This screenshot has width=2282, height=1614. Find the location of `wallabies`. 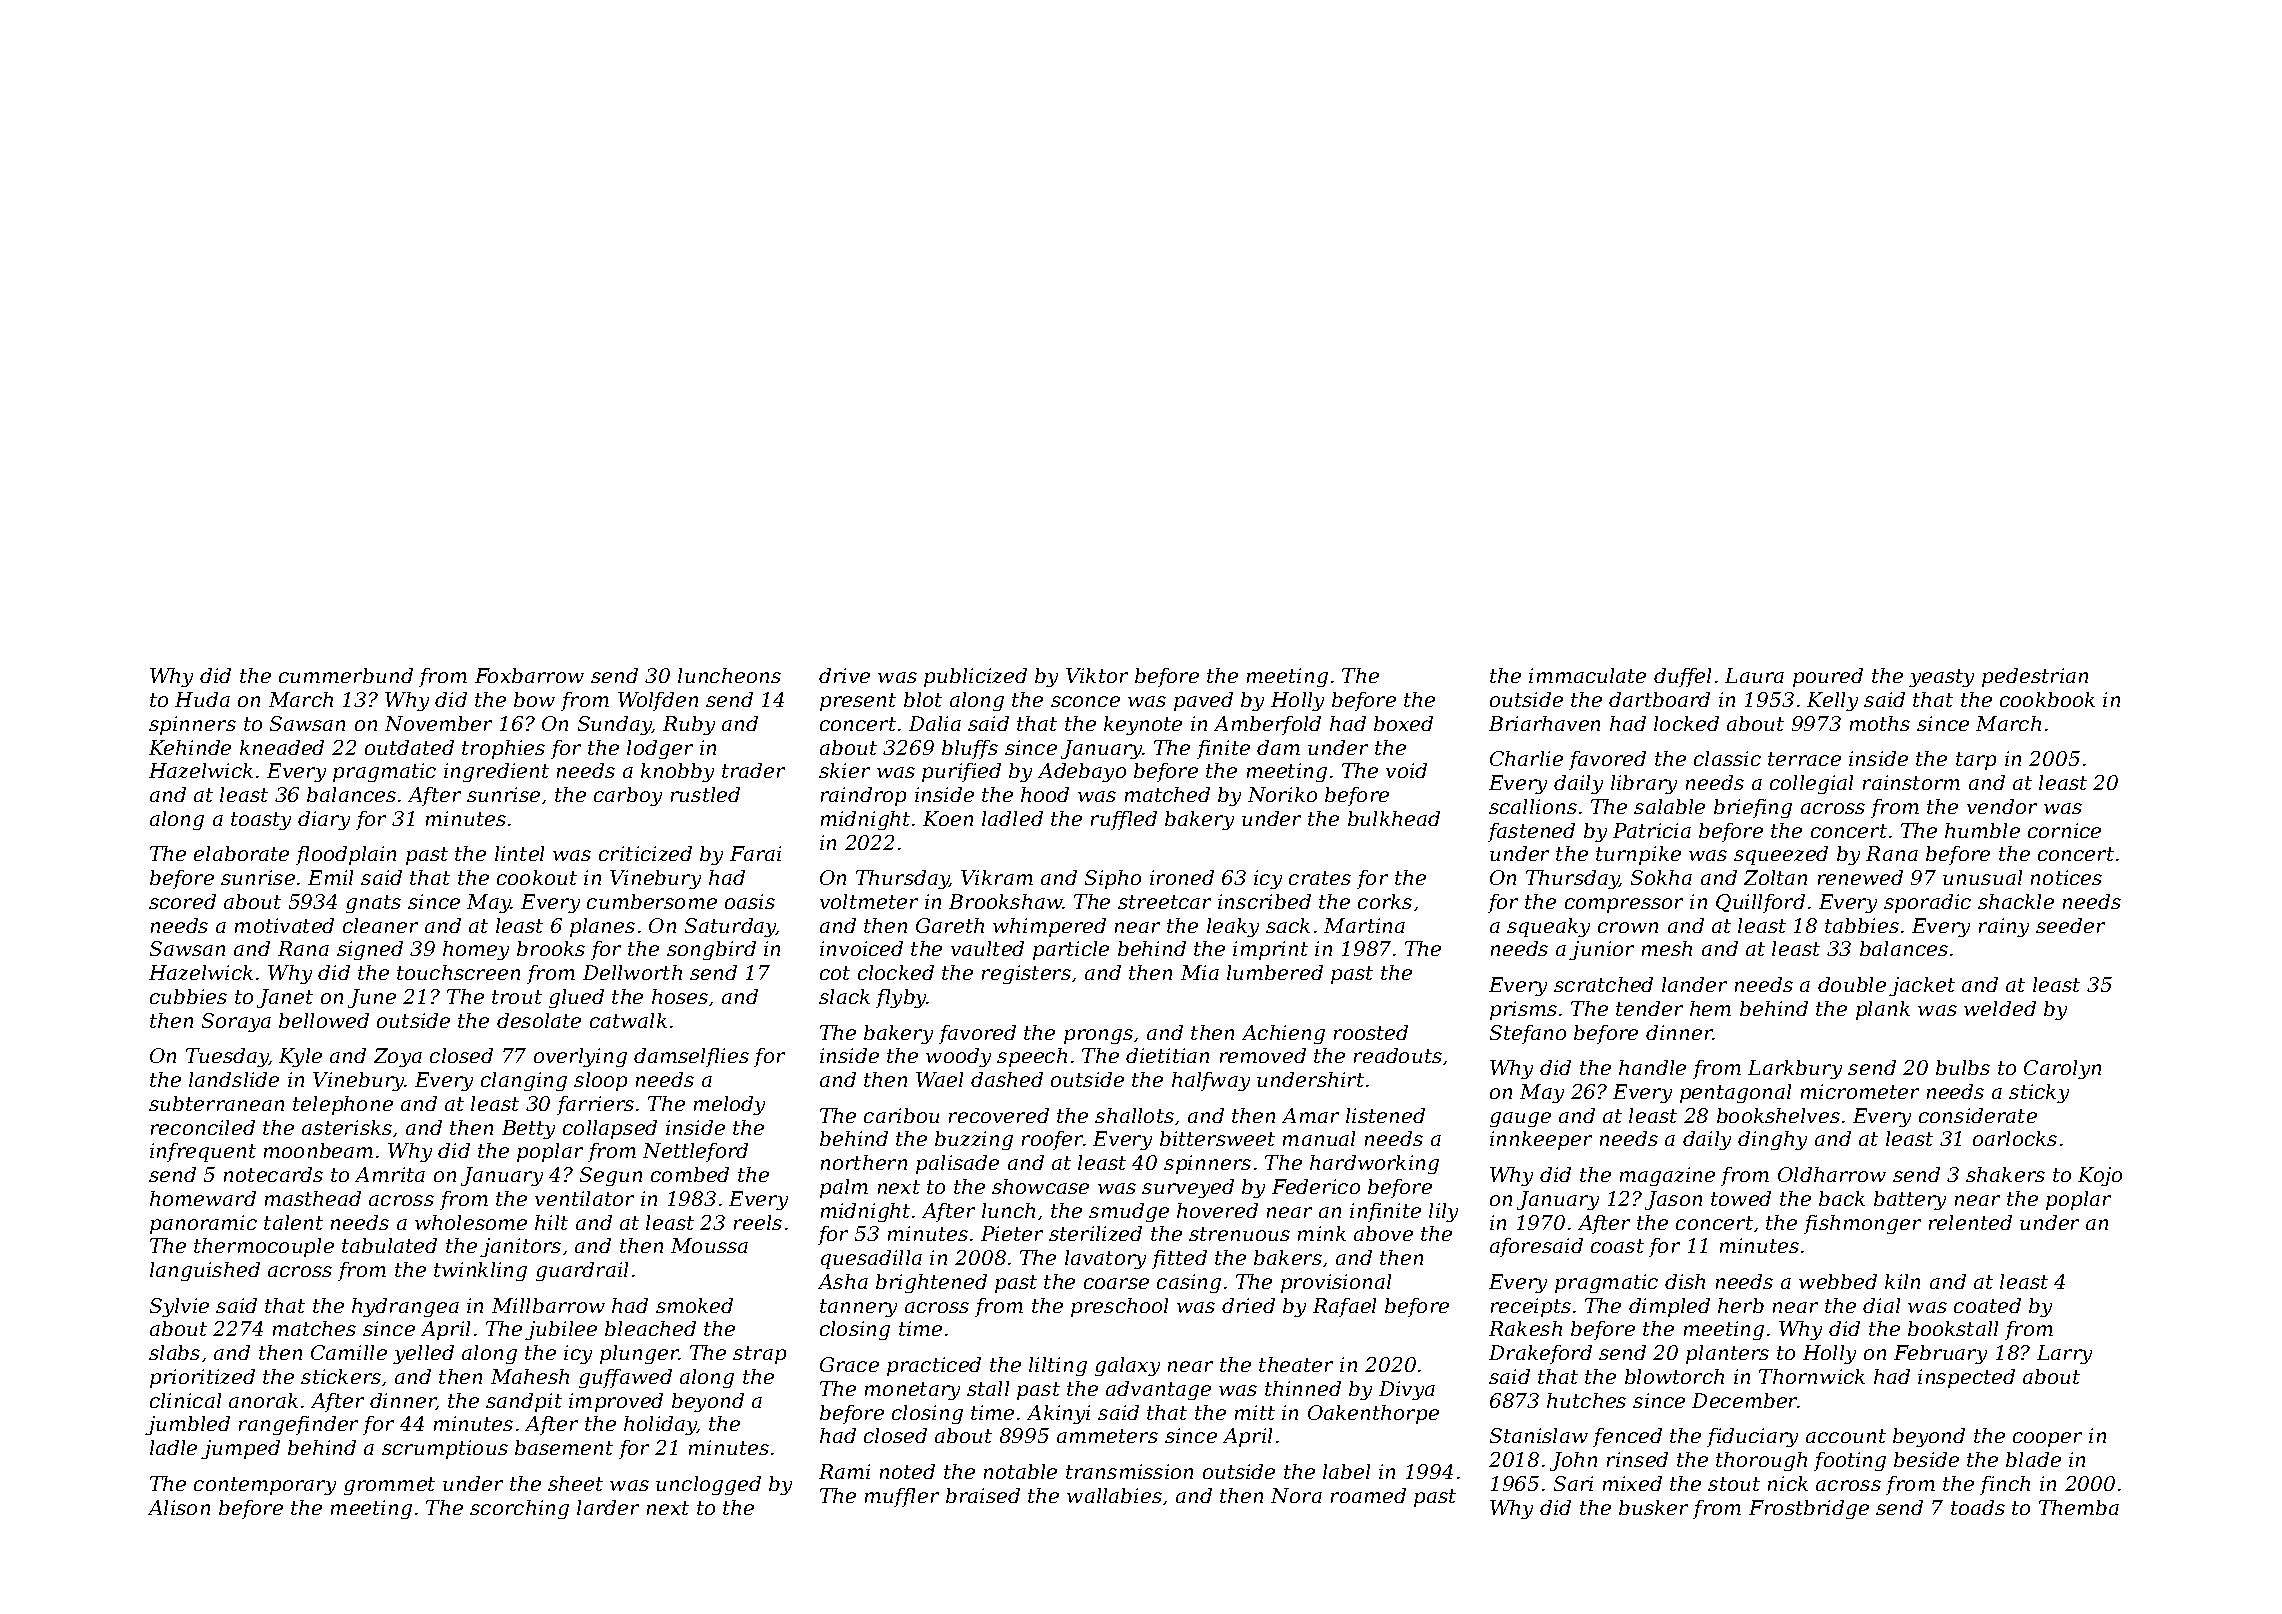

wallabies is located at coordinates (1114, 1495).
